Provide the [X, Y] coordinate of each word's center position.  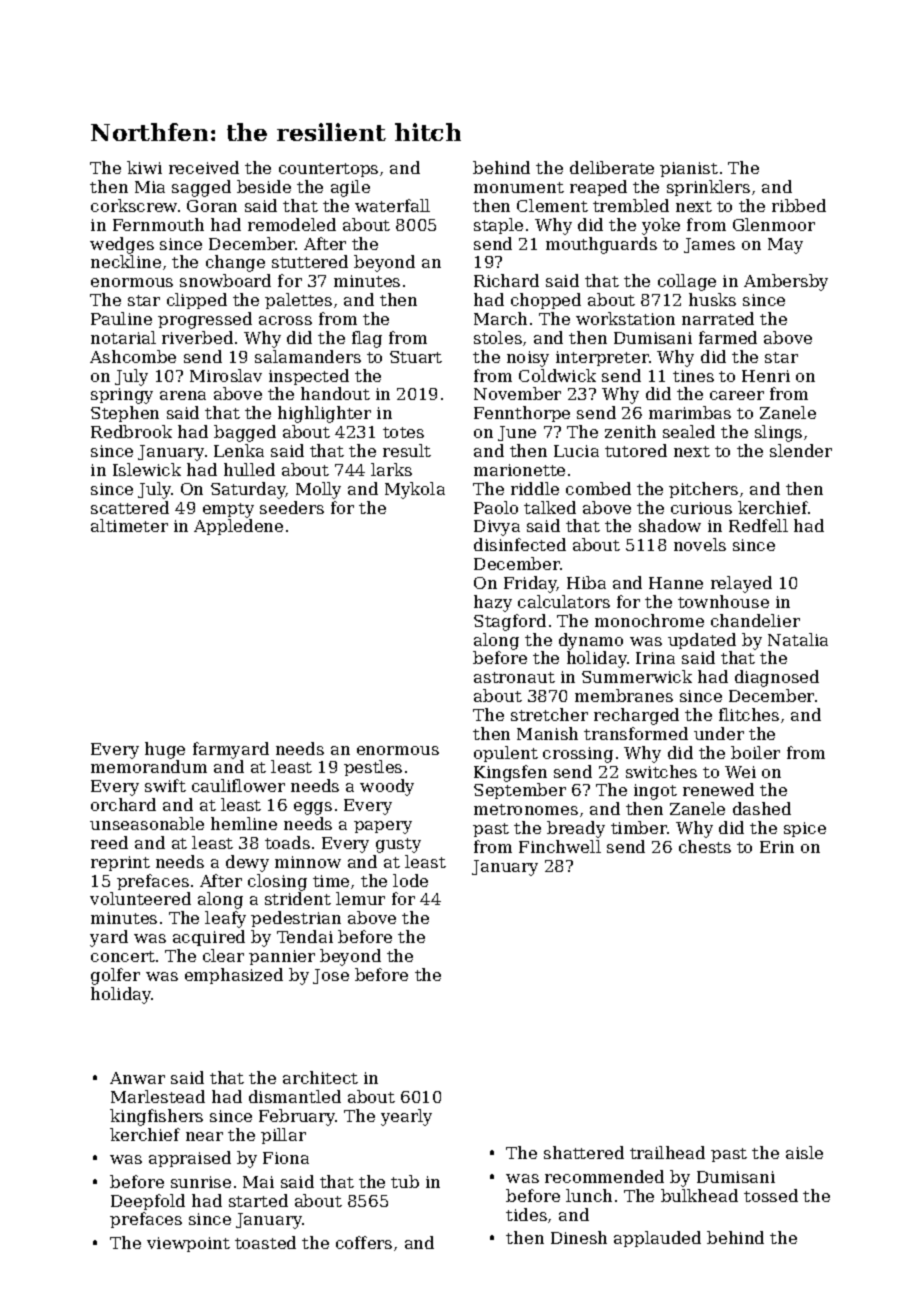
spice [805, 829]
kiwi [144, 167]
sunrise [201, 1182]
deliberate [612, 167]
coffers [364, 1242]
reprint [120, 863]
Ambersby [786, 282]
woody [387, 787]
